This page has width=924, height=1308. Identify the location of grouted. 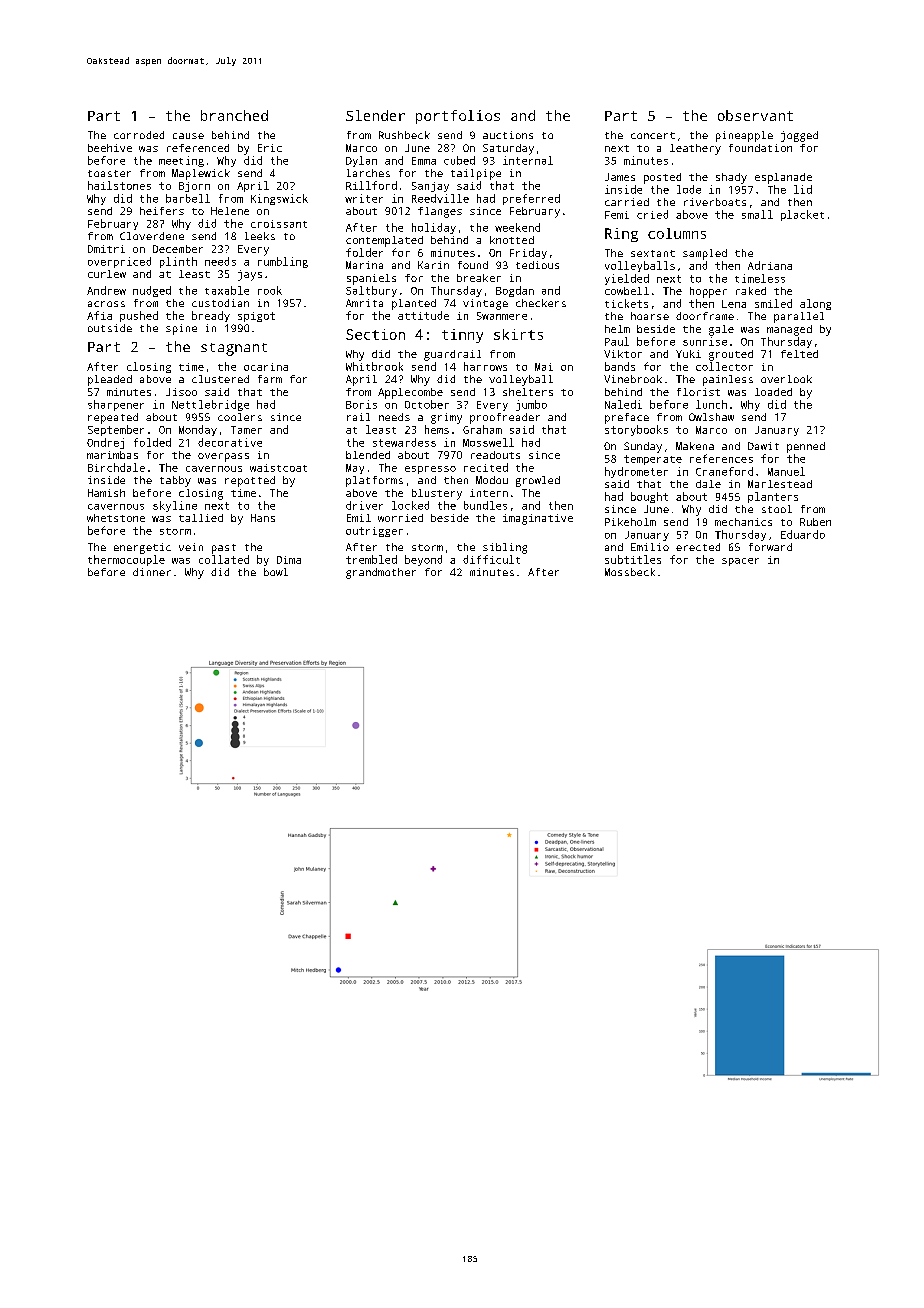
(731, 355).
